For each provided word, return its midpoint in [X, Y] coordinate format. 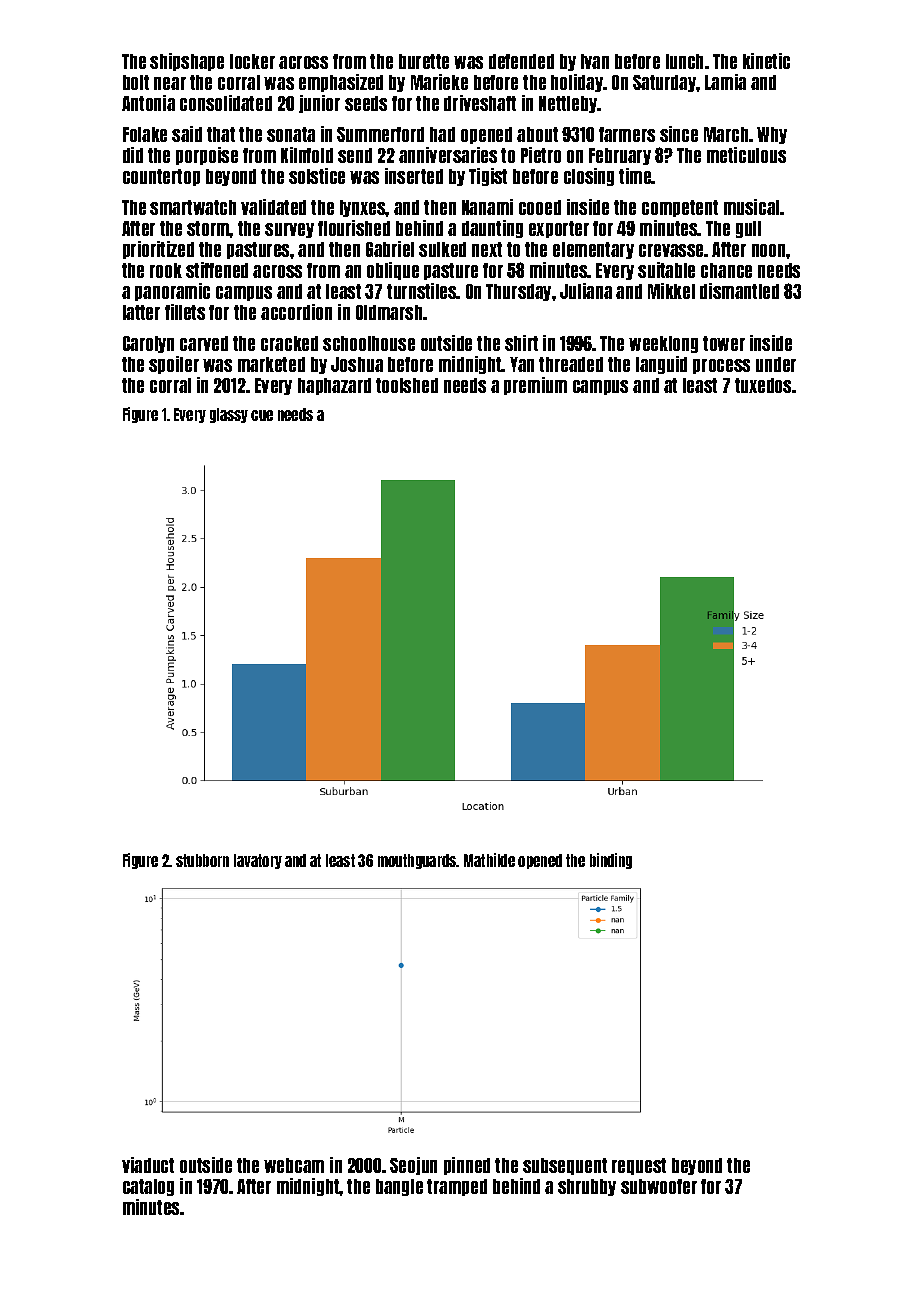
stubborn [202, 860]
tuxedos [763, 385]
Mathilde [489, 860]
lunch [684, 61]
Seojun [413, 1166]
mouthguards [417, 861]
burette [424, 61]
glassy [229, 415]
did [133, 155]
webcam [294, 1165]
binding [611, 861]
